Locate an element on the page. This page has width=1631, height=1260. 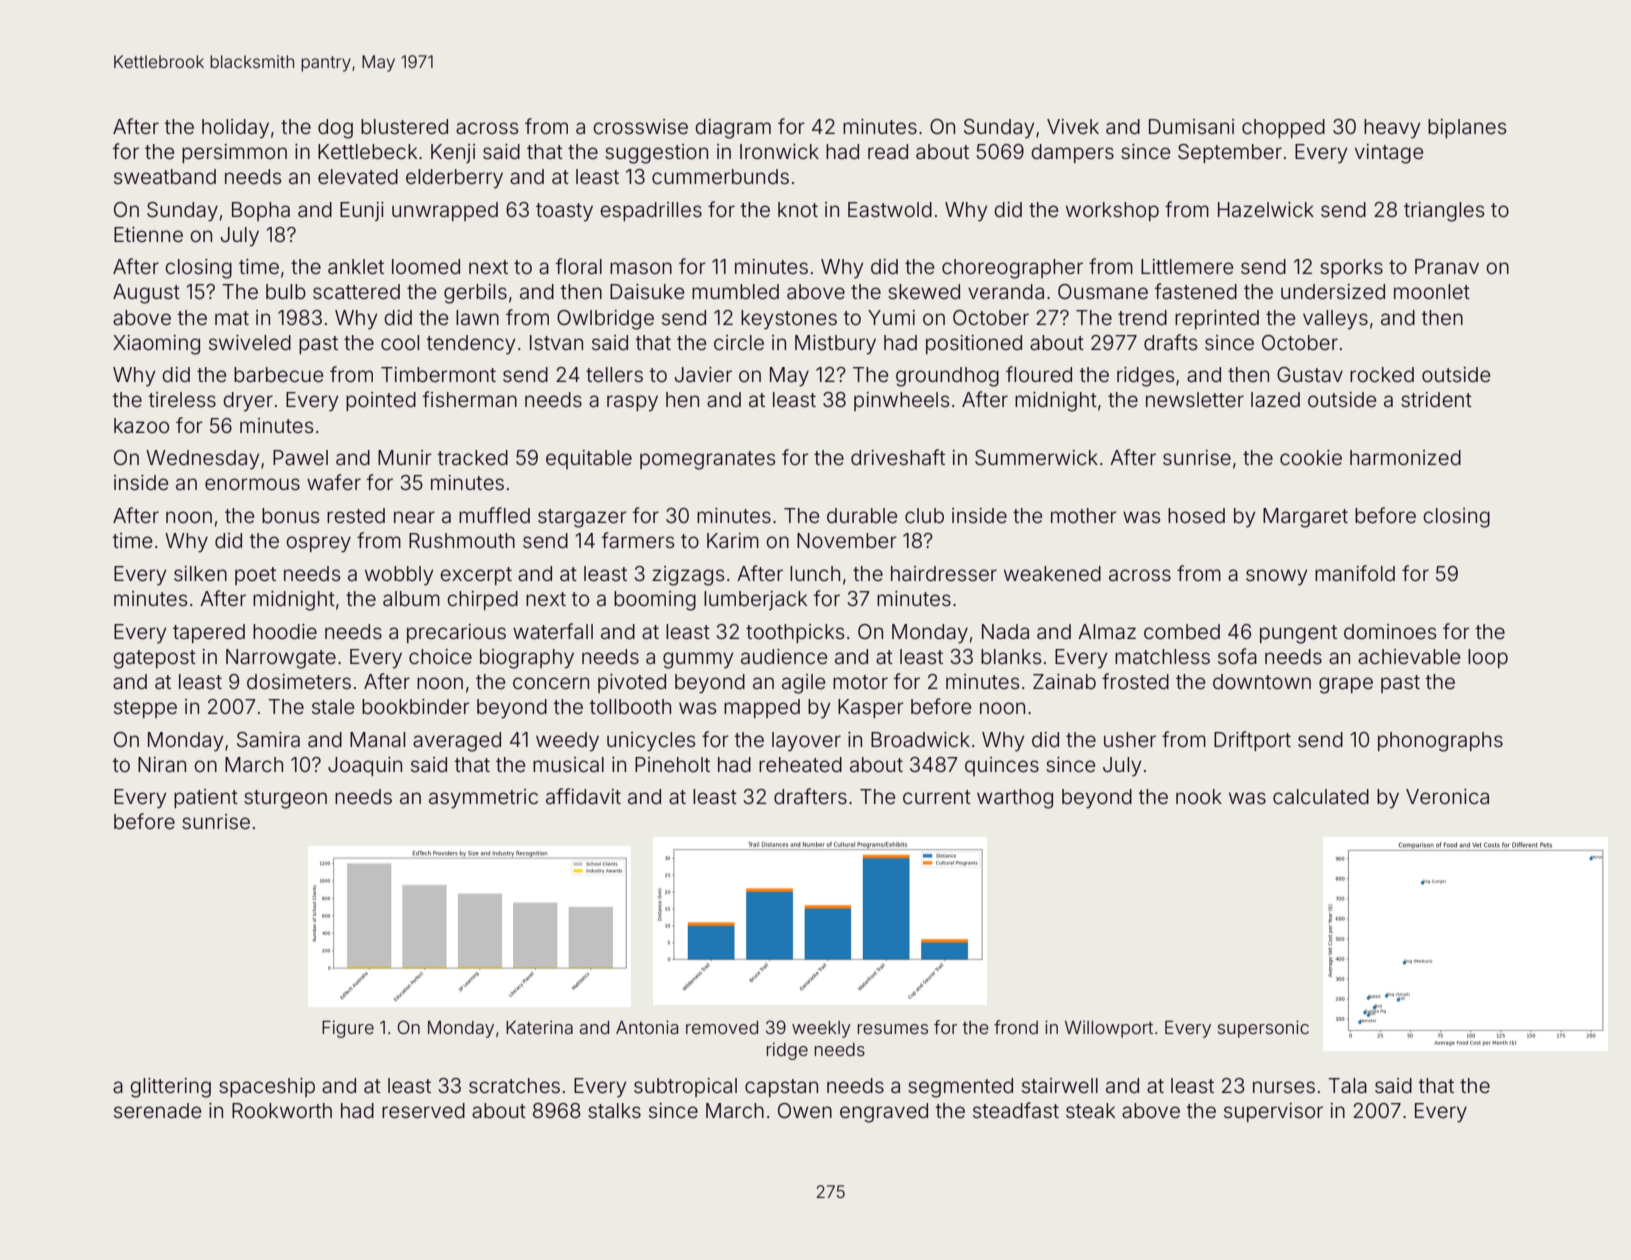
suggestion is located at coordinates (656, 154).
